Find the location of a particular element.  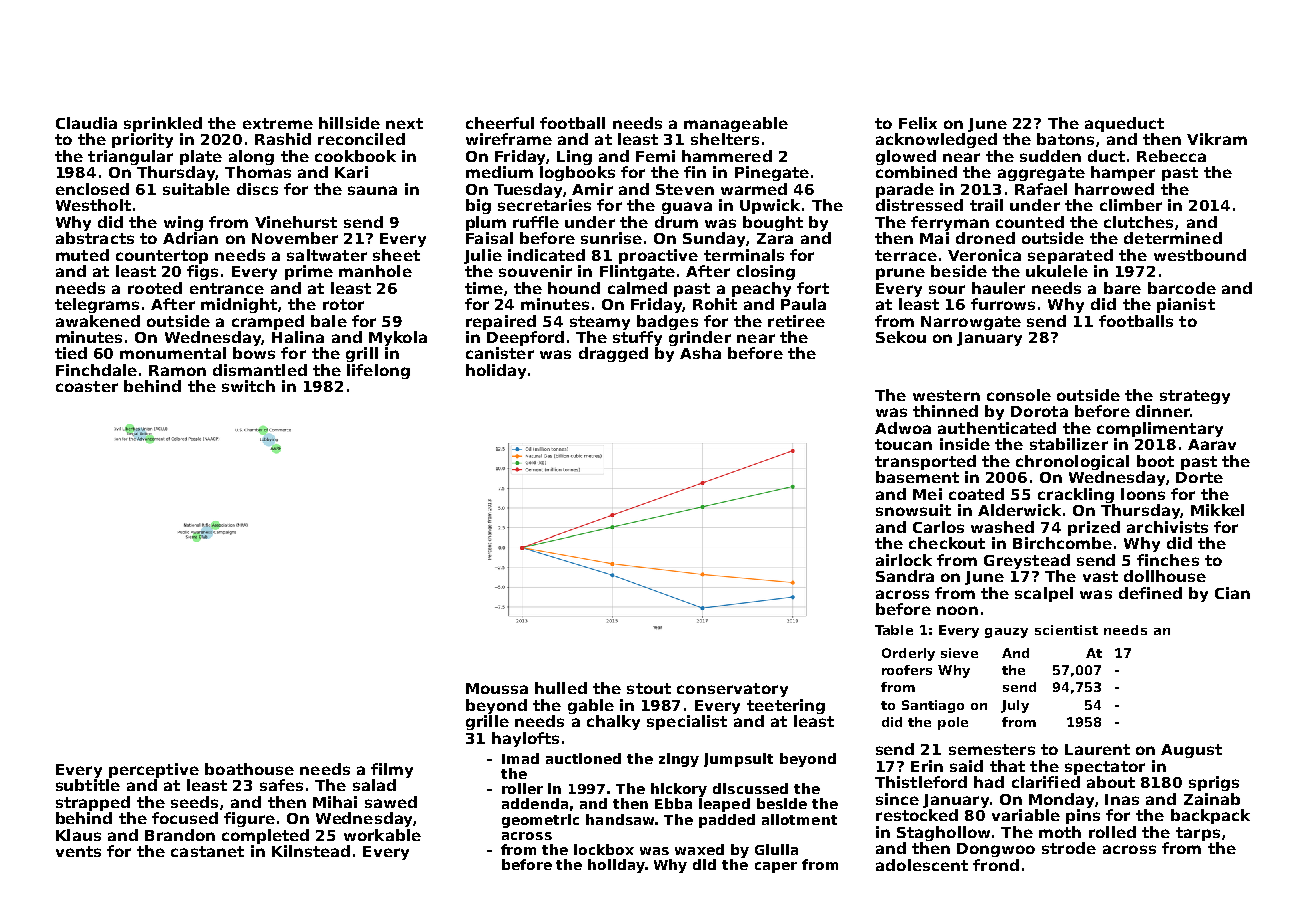

Moussa is located at coordinates (497, 688).
